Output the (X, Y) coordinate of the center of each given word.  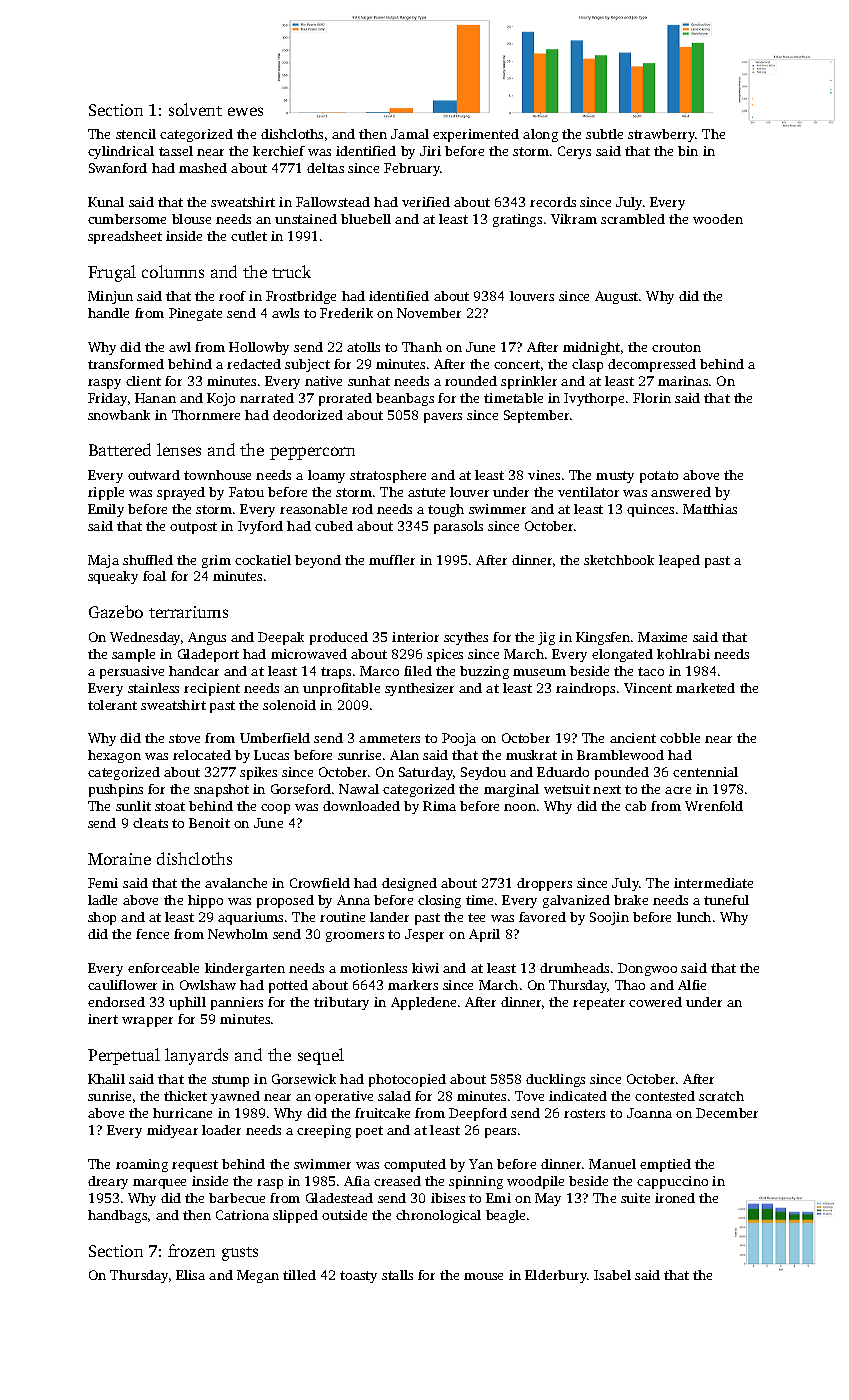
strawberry (662, 135)
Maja (103, 561)
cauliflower (122, 985)
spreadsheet (125, 237)
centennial (705, 772)
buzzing (484, 672)
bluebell (366, 219)
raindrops (585, 689)
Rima (439, 806)
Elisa (190, 1275)
